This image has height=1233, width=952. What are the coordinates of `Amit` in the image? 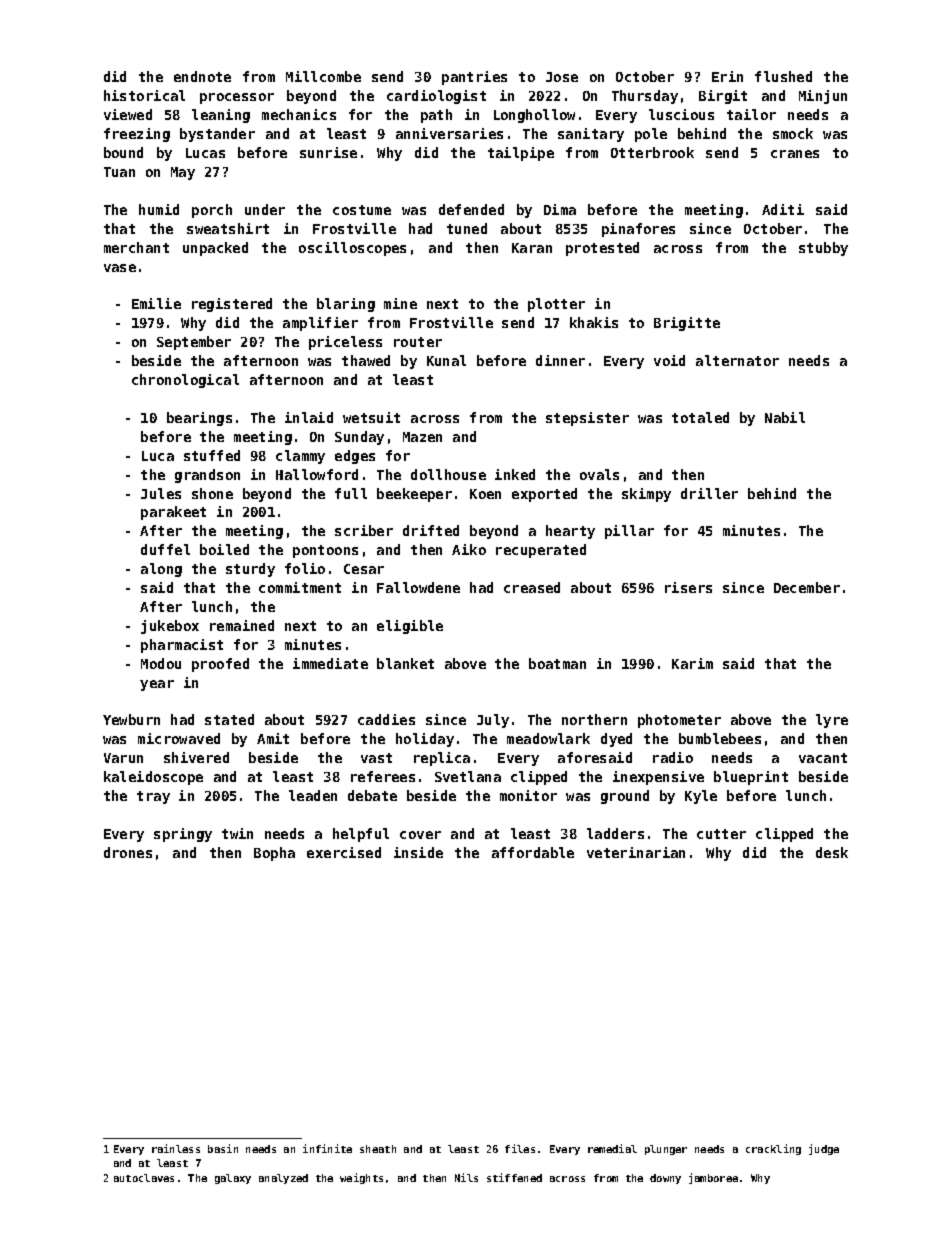 It's located at (273, 738).
